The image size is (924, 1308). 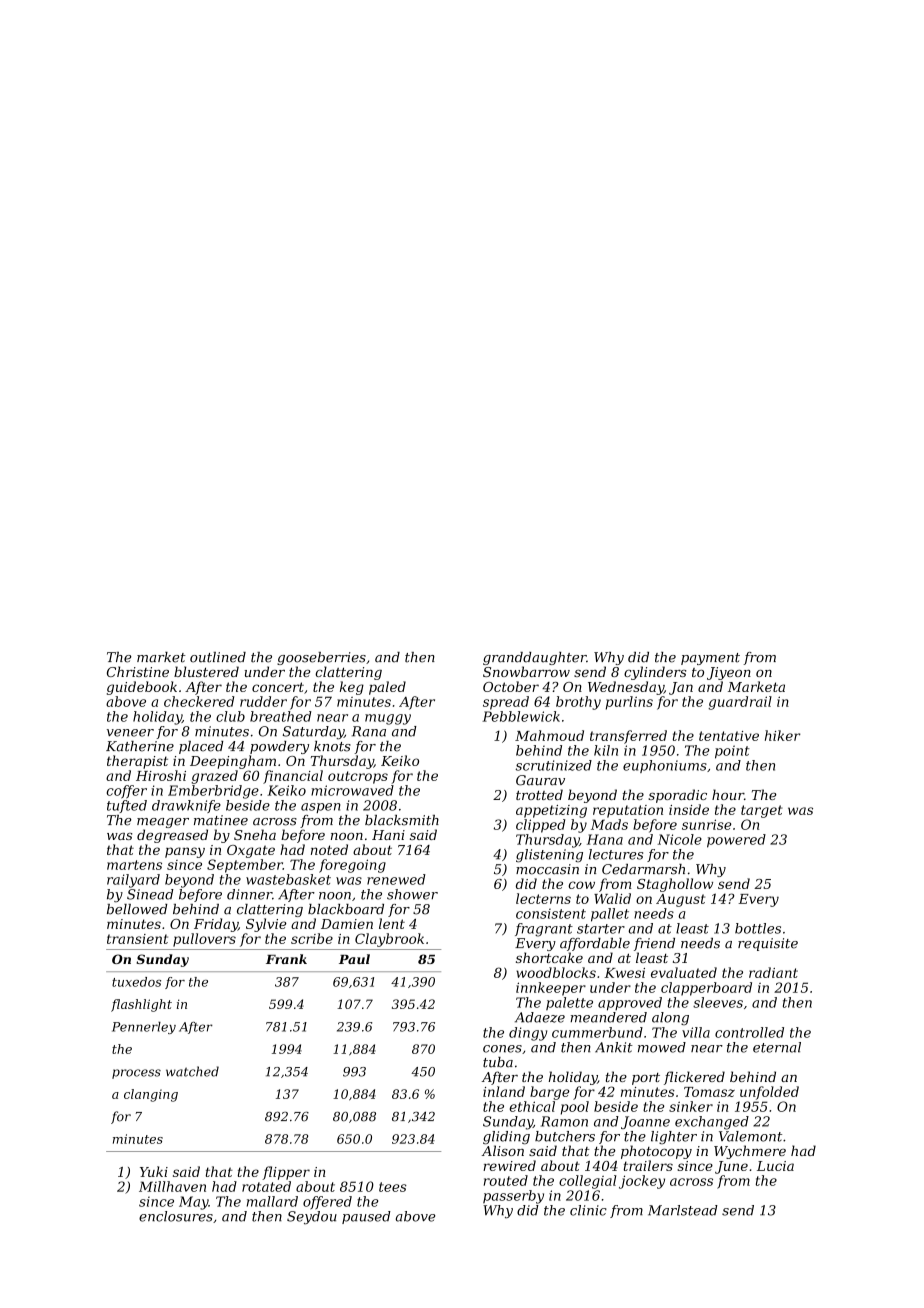 I want to click on collegial, so click(x=587, y=1182).
